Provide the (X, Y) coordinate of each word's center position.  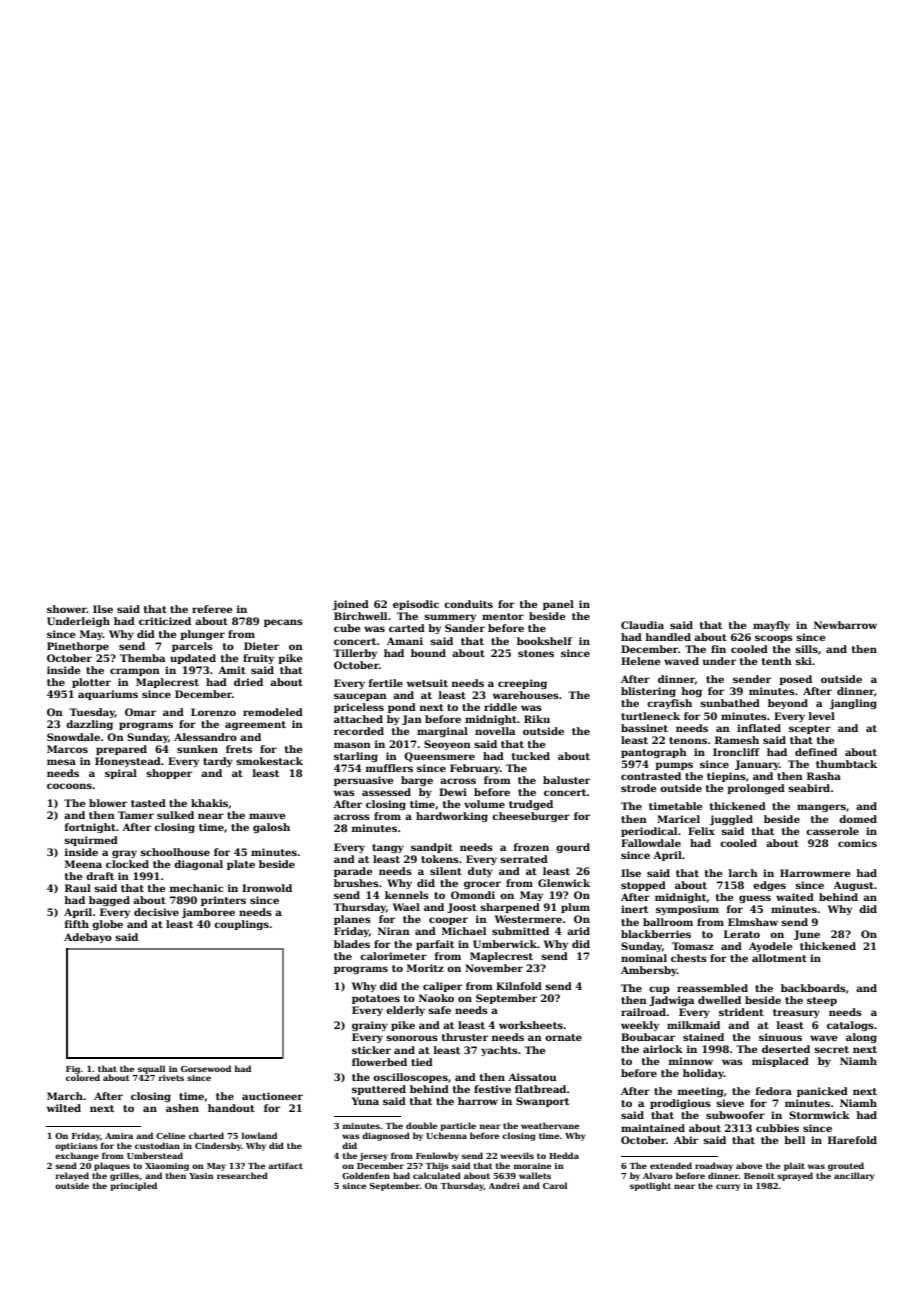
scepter (810, 729)
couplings (241, 925)
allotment (779, 958)
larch (743, 873)
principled (133, 1186)
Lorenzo (213, 712)
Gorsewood (206, 1068)
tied (422, 1062)
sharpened (510, 908)
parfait (435, 945)
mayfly (771, 626)
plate (241, 865)
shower (67, 609)
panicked (822, 1092)
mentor (503, 616)
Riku (537, 719)
